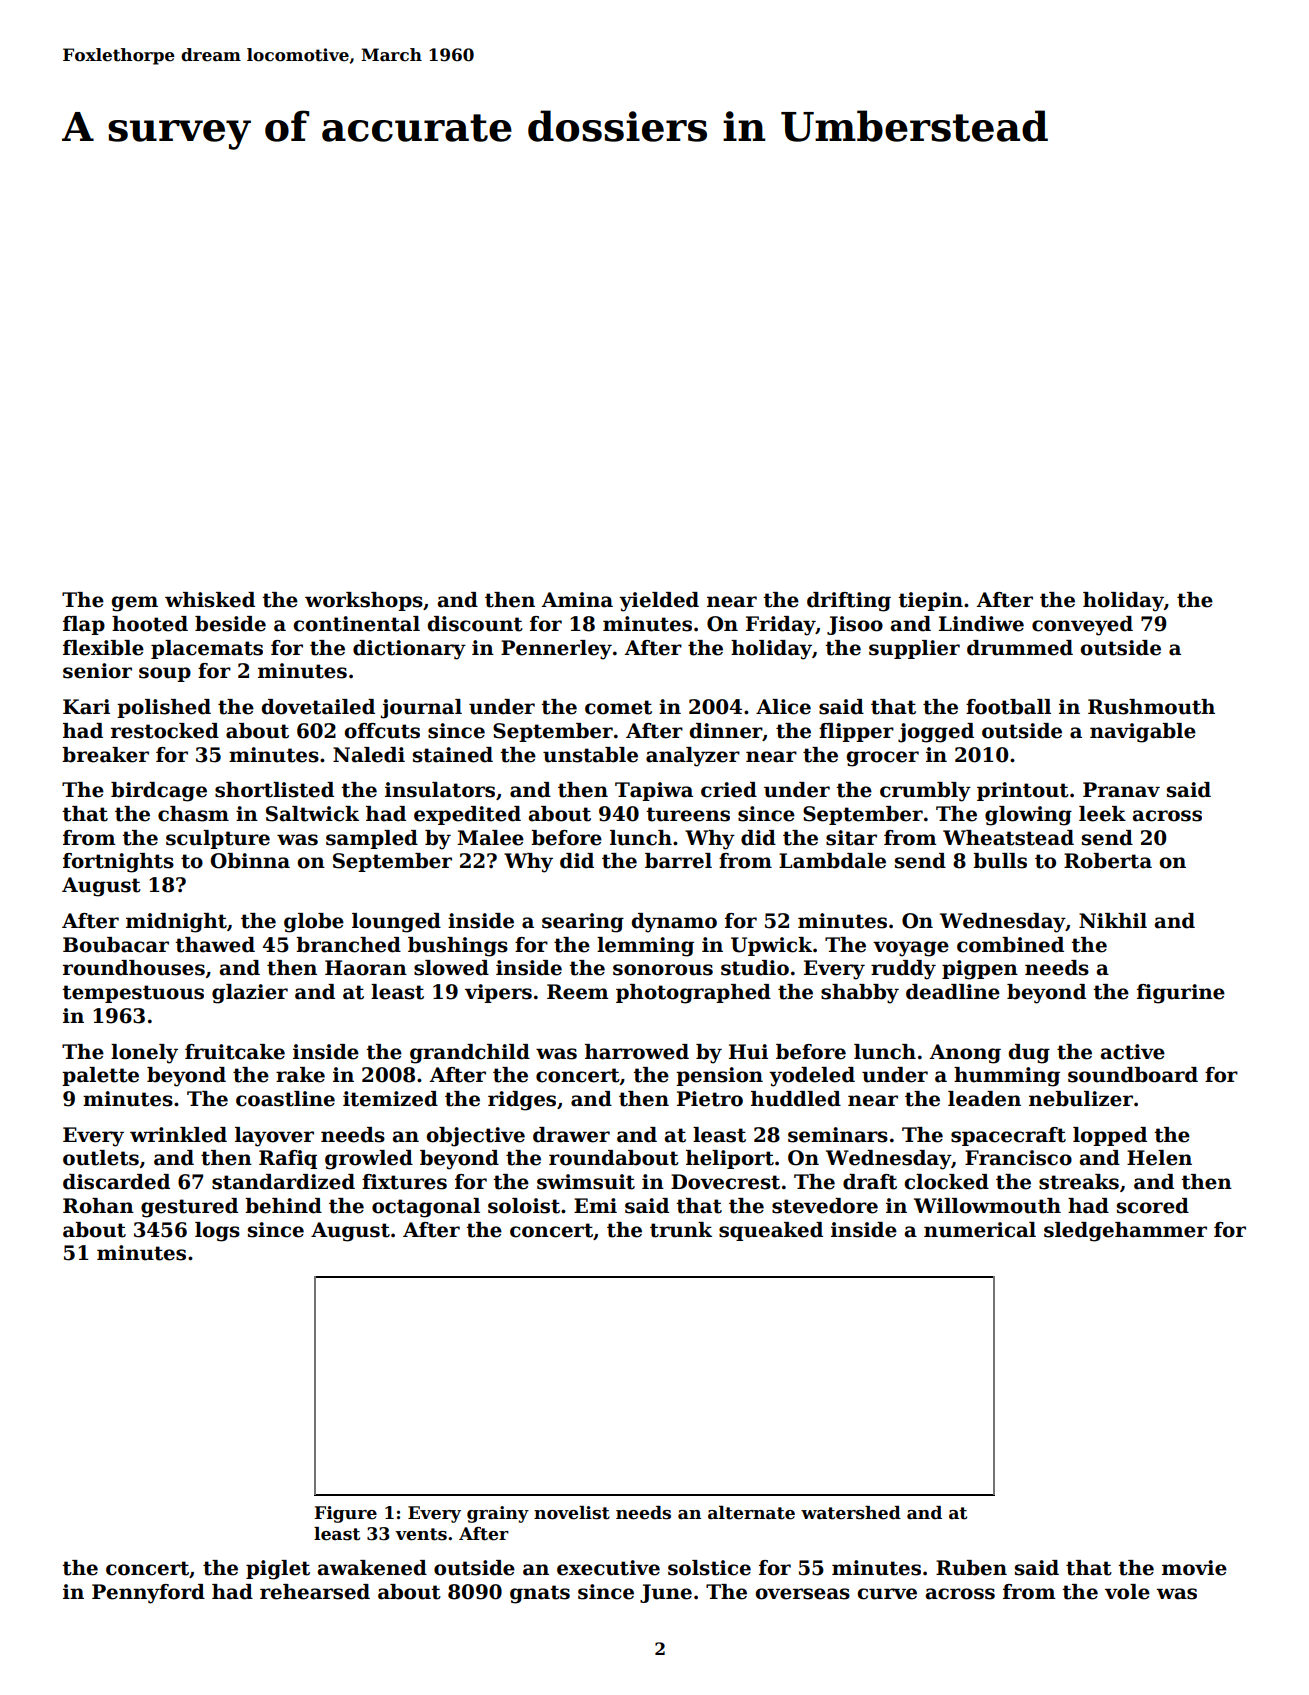  Describe the element at coordinates (930, 601) in the image. I see `tiepin` at that location.
